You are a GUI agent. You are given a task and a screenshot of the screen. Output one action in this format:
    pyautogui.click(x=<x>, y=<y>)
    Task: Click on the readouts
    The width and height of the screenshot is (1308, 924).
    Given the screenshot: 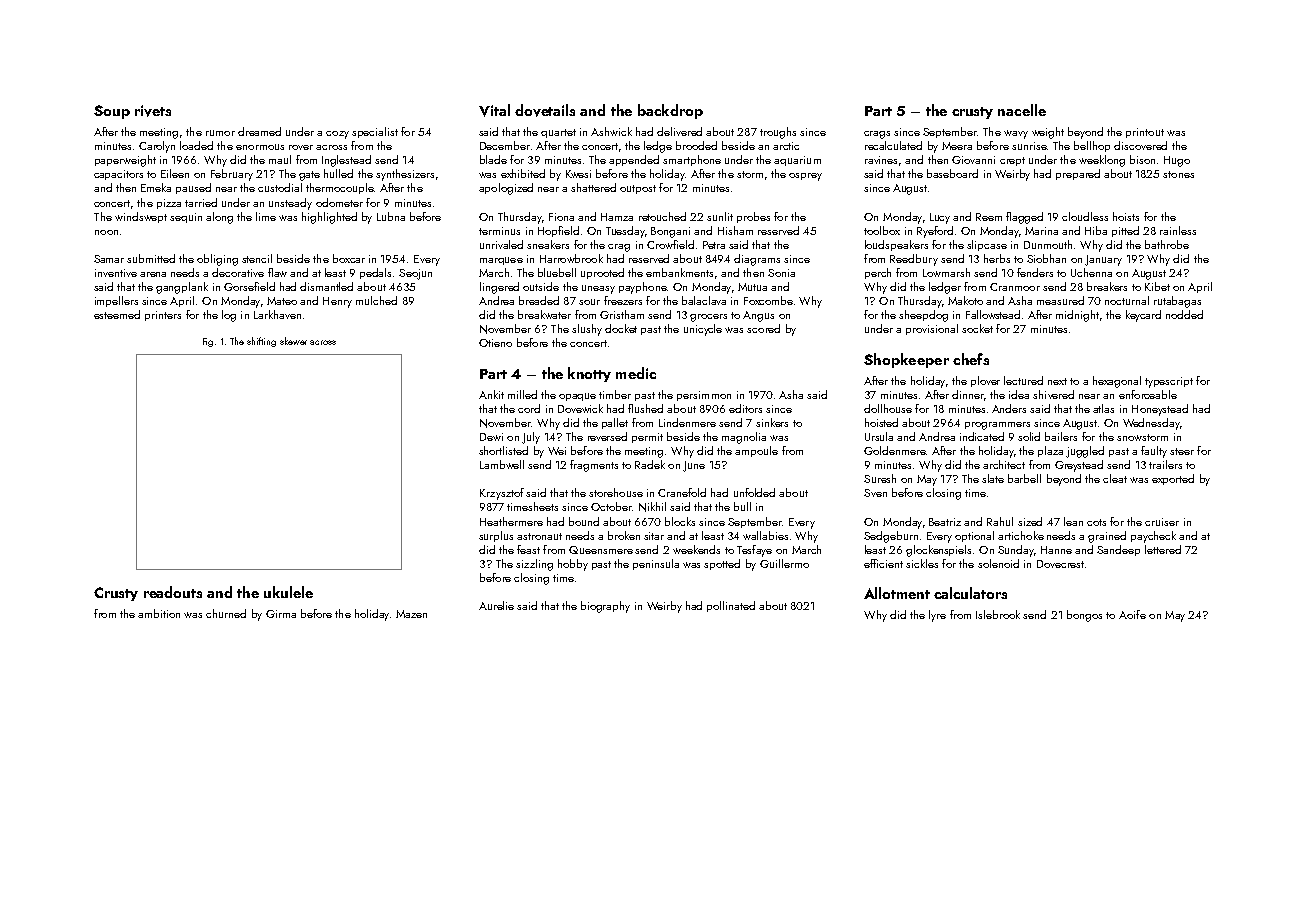 What is the action you would take?
    pyautogui.click(x=173, y=592)
